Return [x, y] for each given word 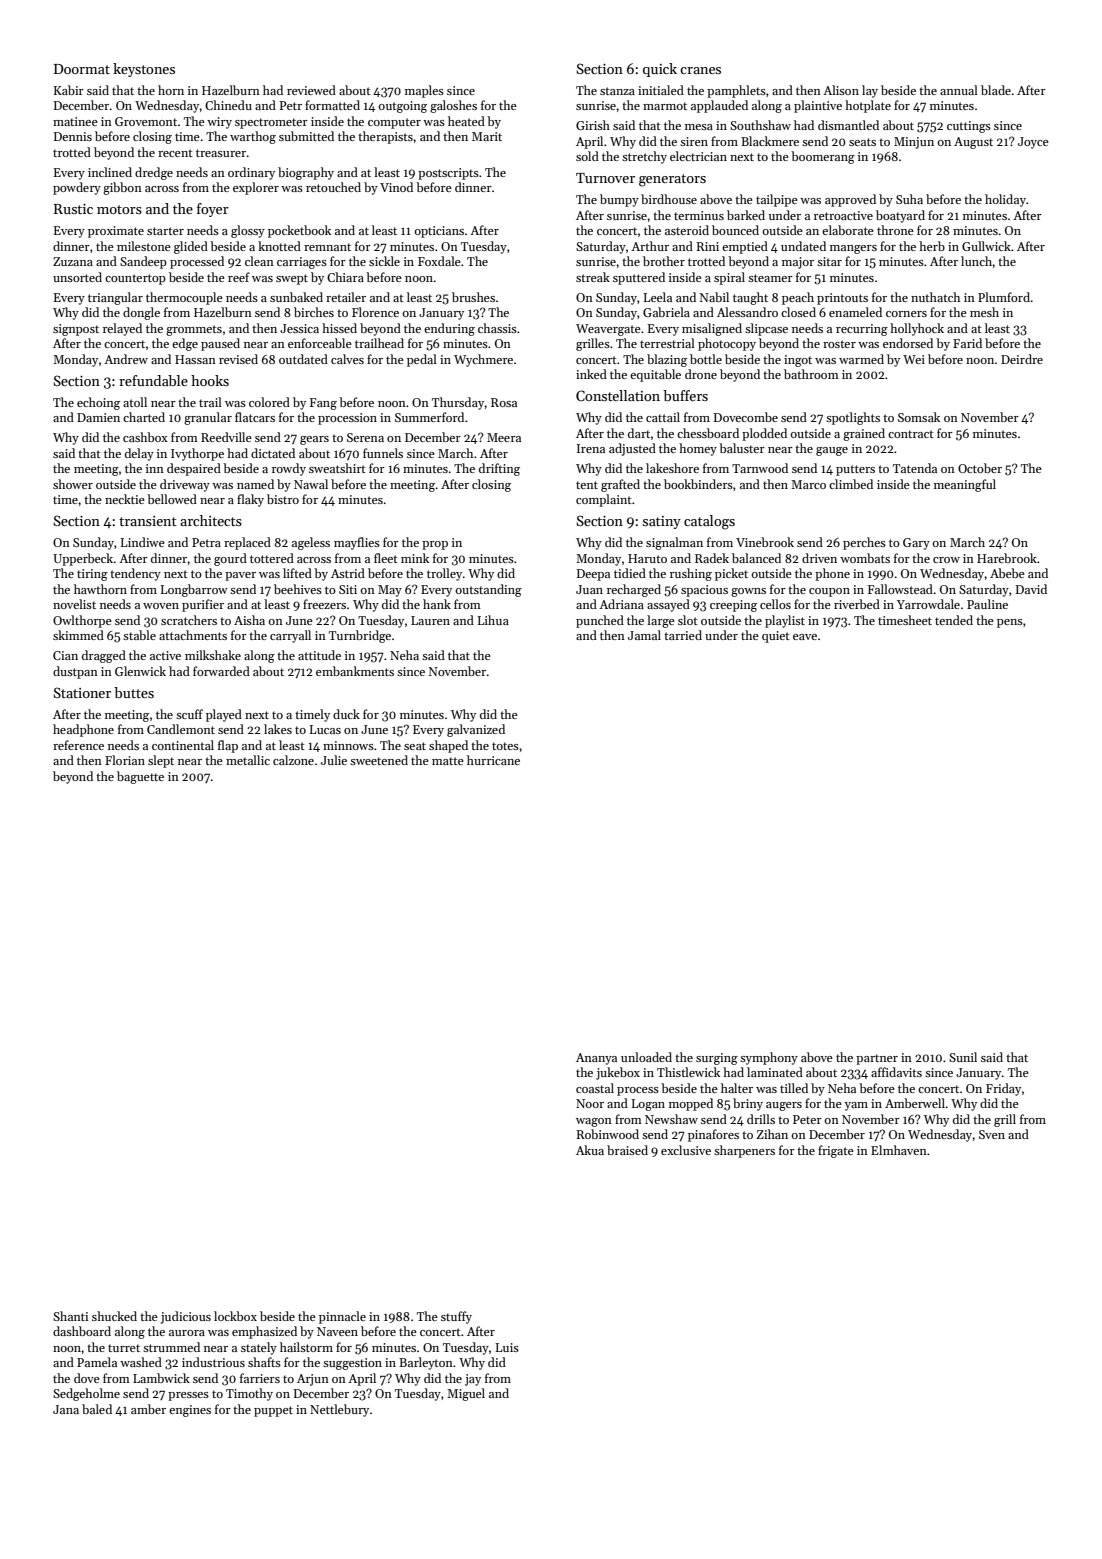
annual [959, 90]
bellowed [172, 499]
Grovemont [146, 121]
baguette [140, 777]
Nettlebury [339, 1410]
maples [424, 91]
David [1031, 589]
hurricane [493, 760]
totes [505, 746]
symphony [769, 1058]
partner [877, 1059]
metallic [248, 760]
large [661, 621]
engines [190, 1411]
